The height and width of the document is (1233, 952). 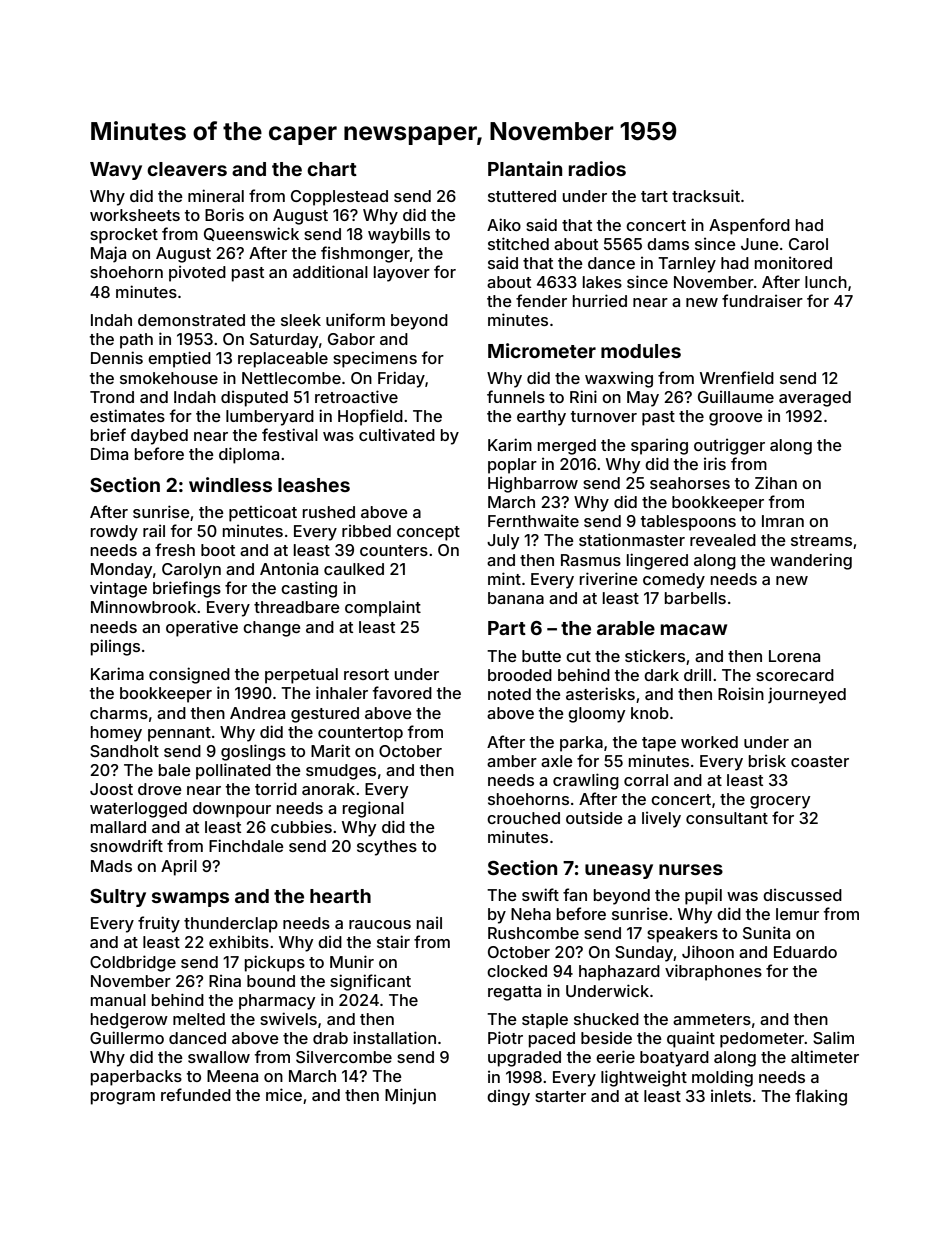 What do you see at coordinates (820, 761) in the document?
I see `coaster` at bounding box center [820, 761].
